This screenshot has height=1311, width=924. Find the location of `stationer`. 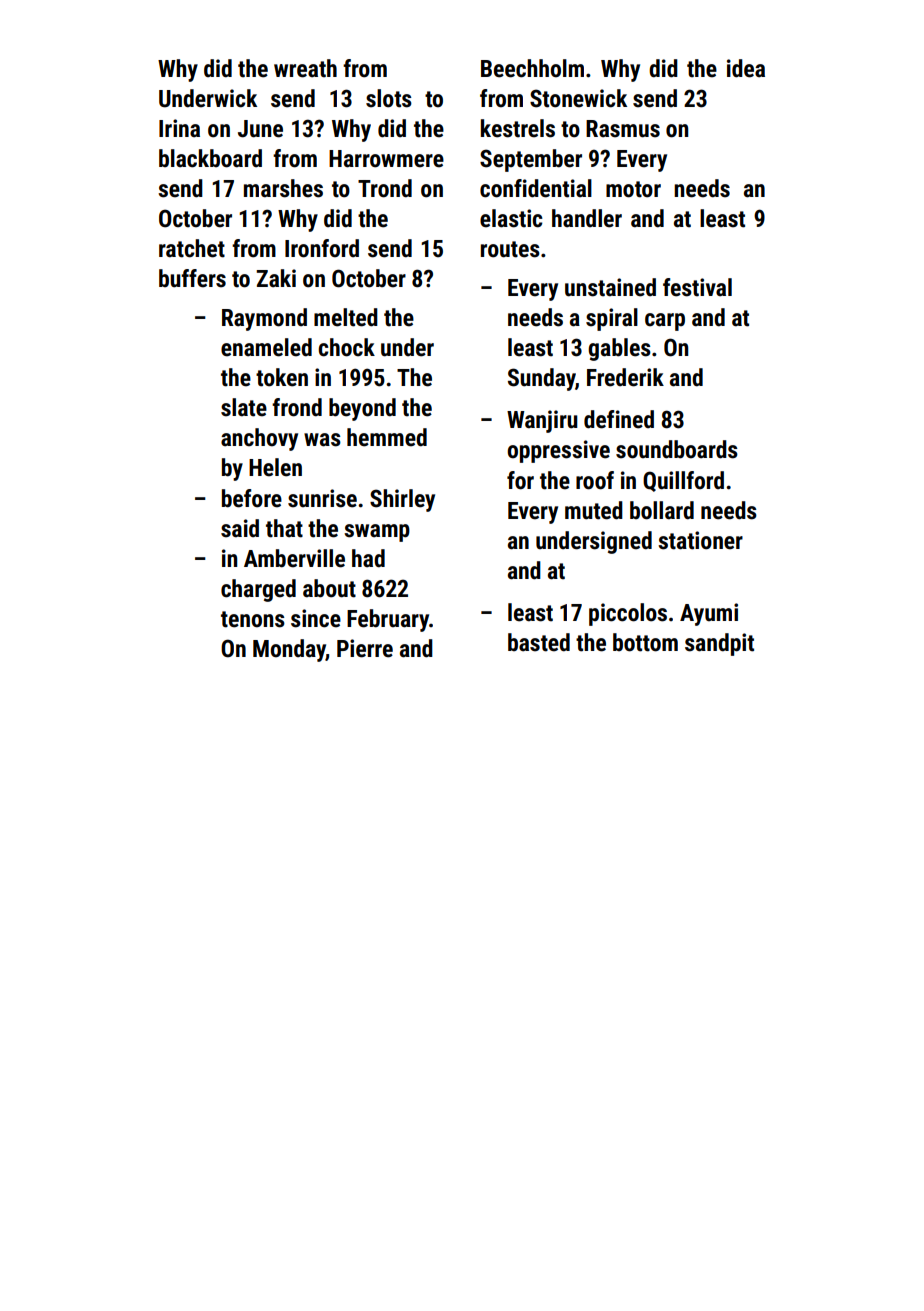

stationer is located at coordinates (700, 540).
